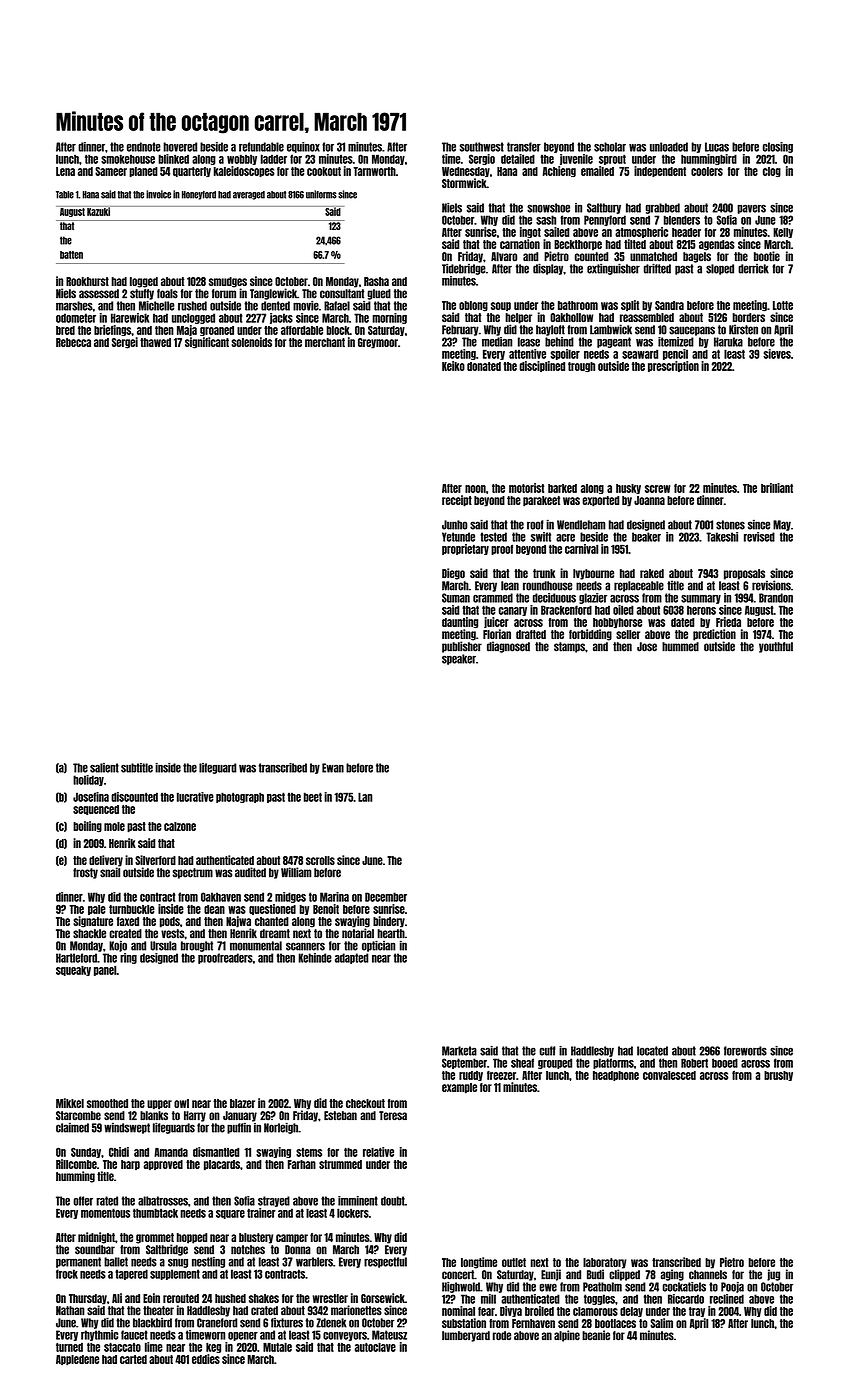 The width and height of the screenshot is (849, 1400). What do you see at coordinates (376, 281) in the screenshot?
I see `Rasha` at bounding box center [376, 281].
